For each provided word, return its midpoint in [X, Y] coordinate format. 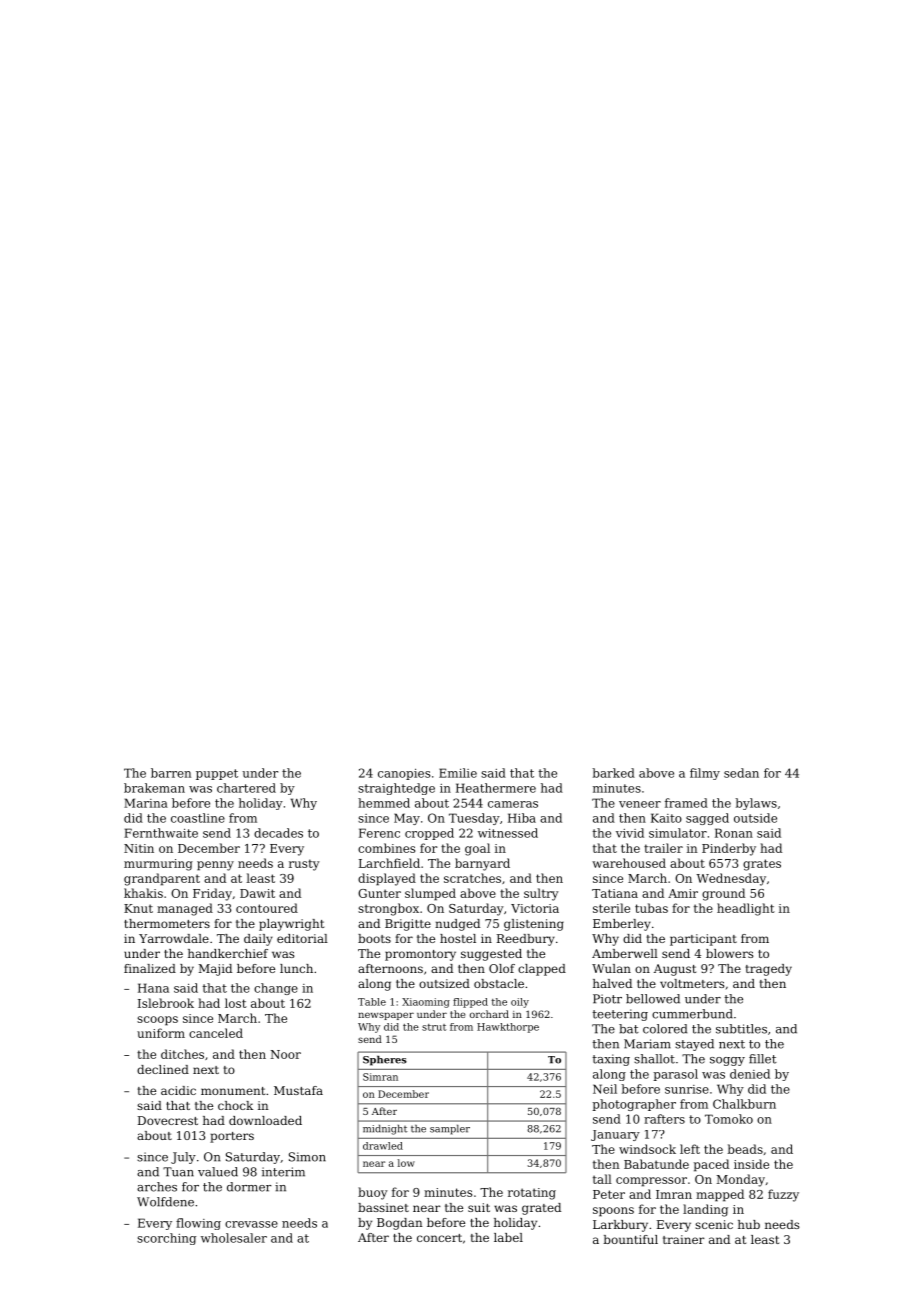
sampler [450, 1130]
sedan [741, 773]
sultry [541, 894]
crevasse [251, 1224]
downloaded [265, 1120]
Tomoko [729, 1119]
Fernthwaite [161, 833]
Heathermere [496, 788]
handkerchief [228, 953]
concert [439, 1238]
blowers [729, 953]
